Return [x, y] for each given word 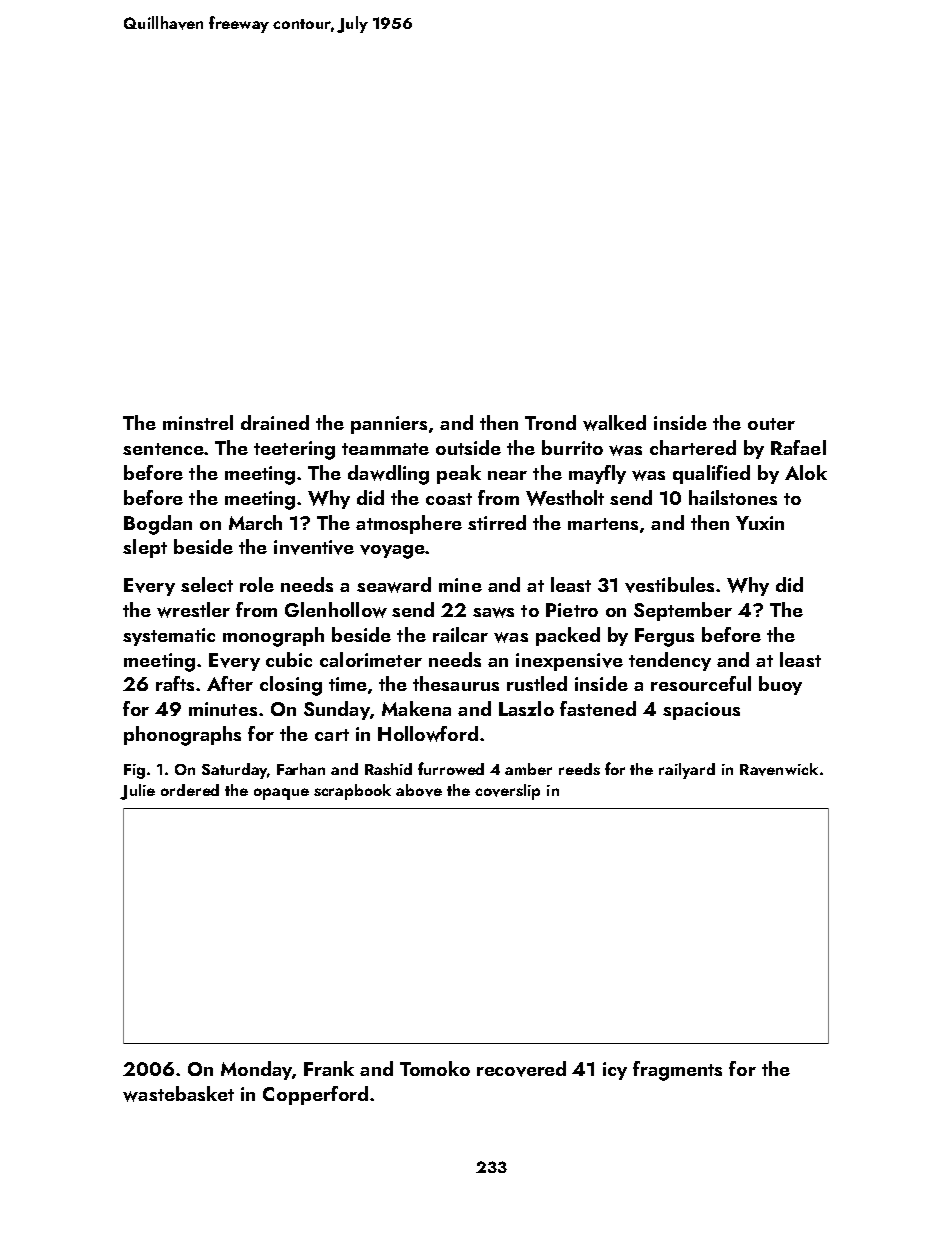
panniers [389, 425]
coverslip [507, 792]
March [255, 522]
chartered [693, 447]
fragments [677, 1071]
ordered [190, 790]
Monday [256, 1070]
